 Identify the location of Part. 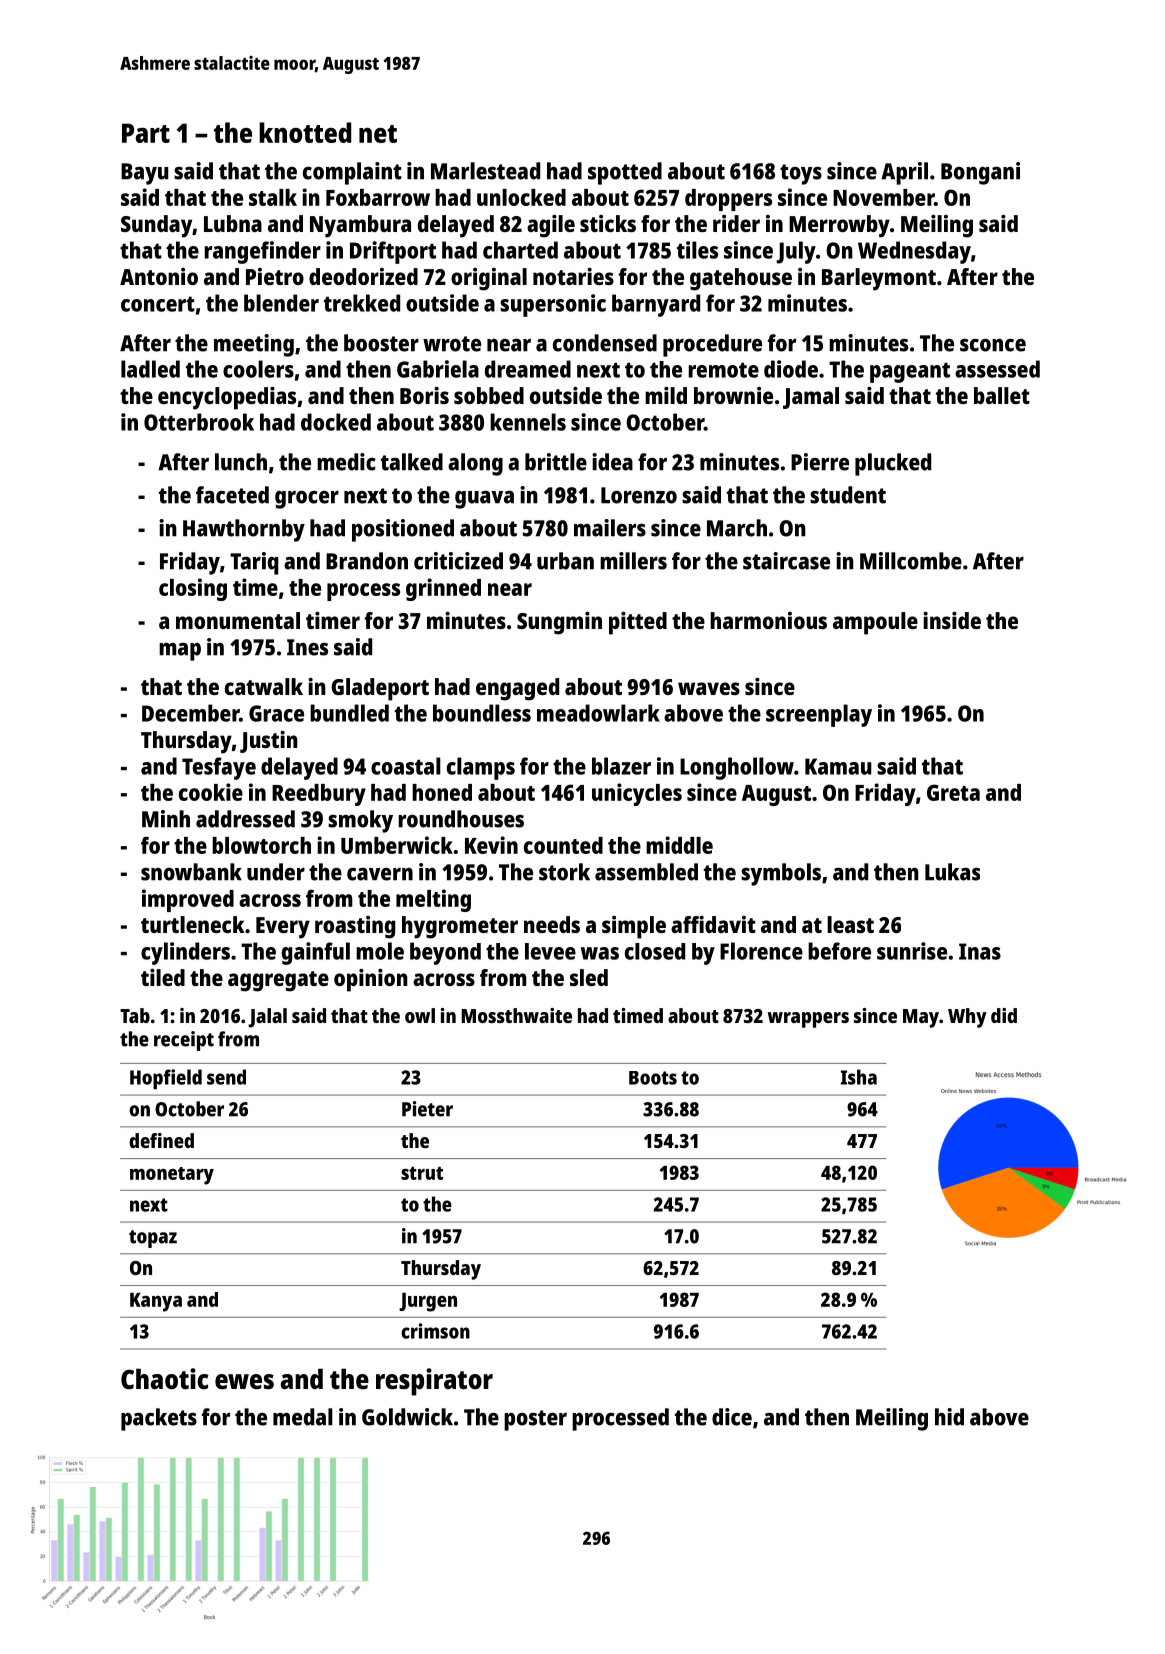
(146, 133).
